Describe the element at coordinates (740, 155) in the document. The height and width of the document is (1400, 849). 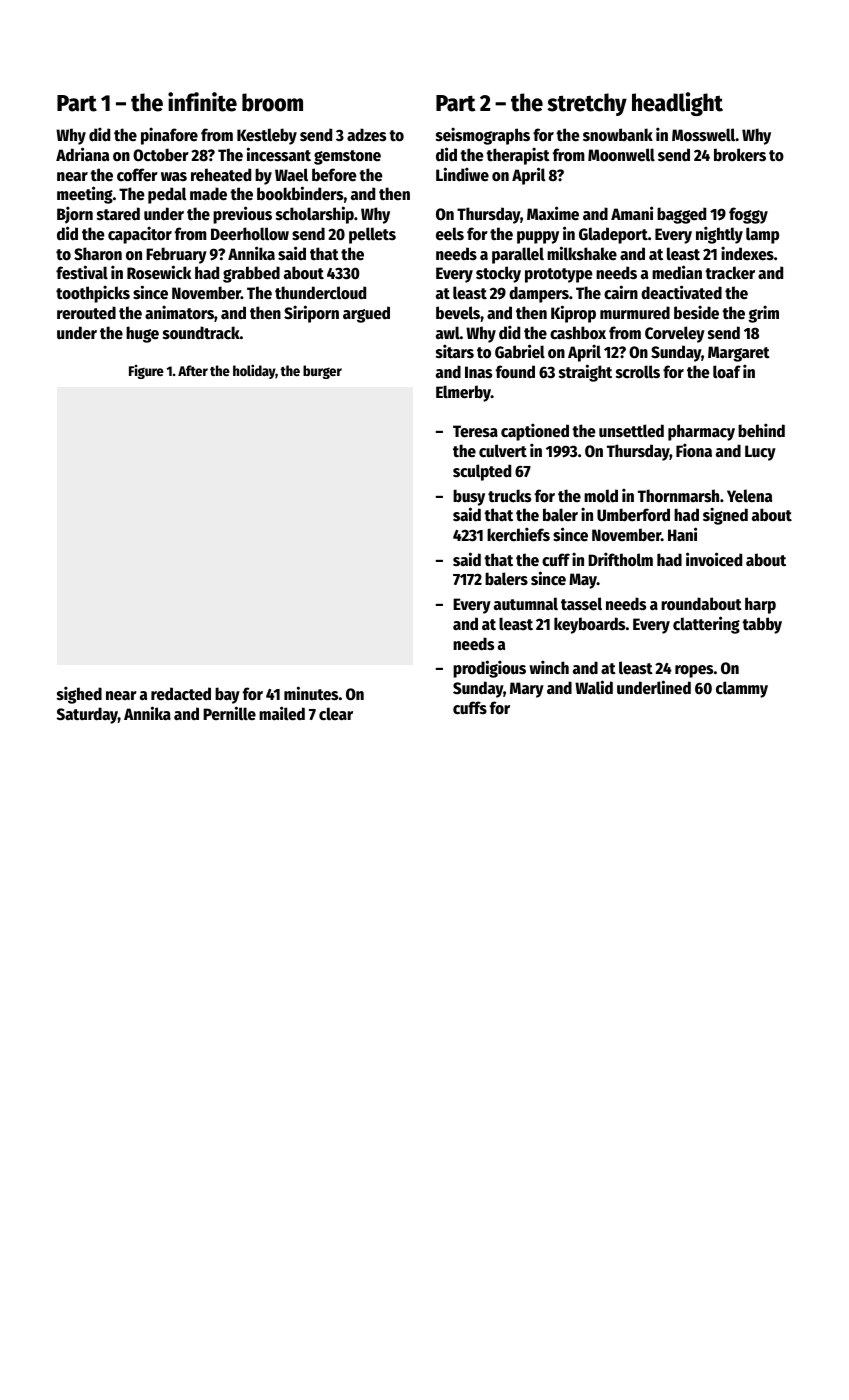
I see `brokers` at that location.
